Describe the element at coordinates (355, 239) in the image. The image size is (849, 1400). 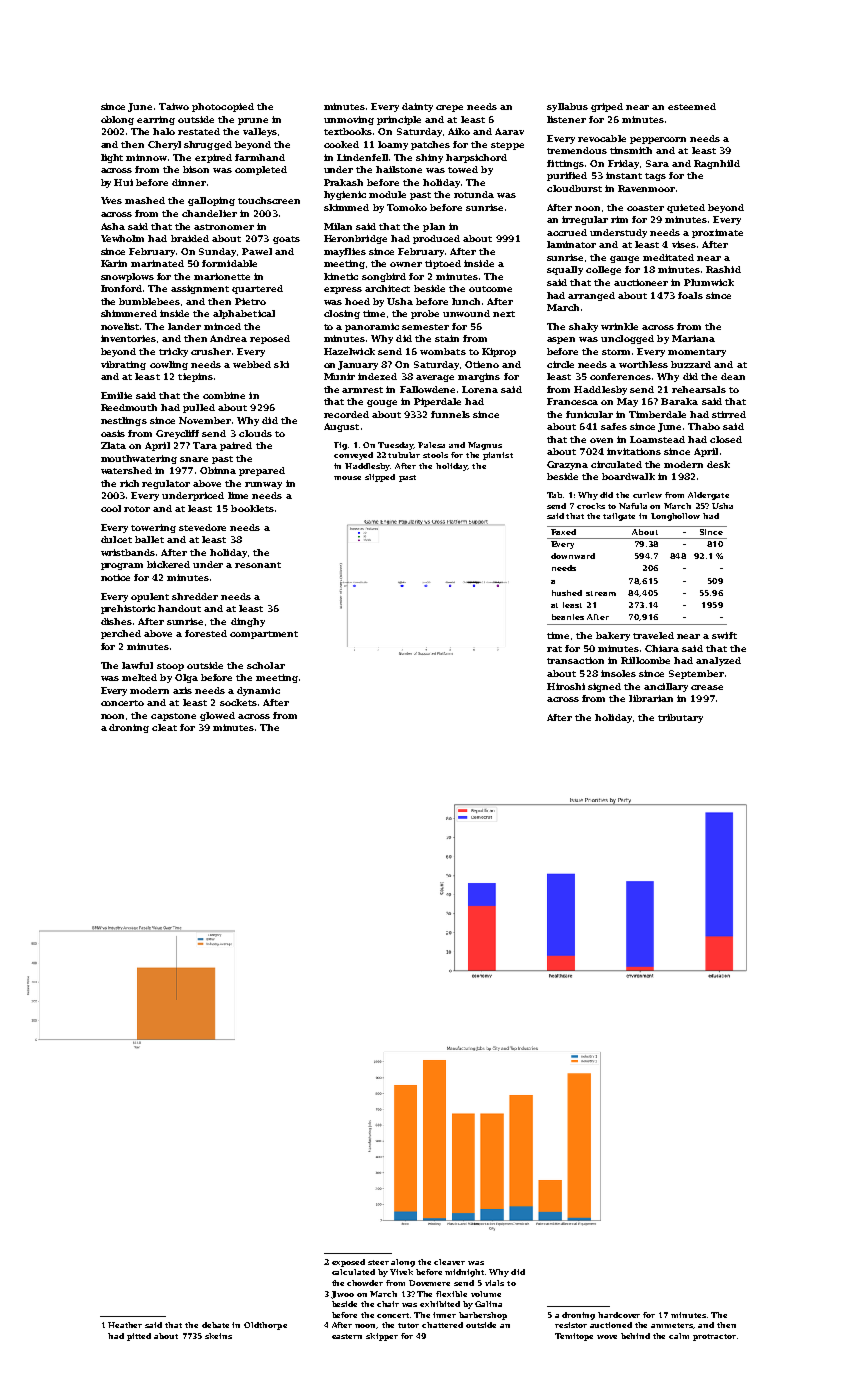
I see `Heronbridge` at that location.
